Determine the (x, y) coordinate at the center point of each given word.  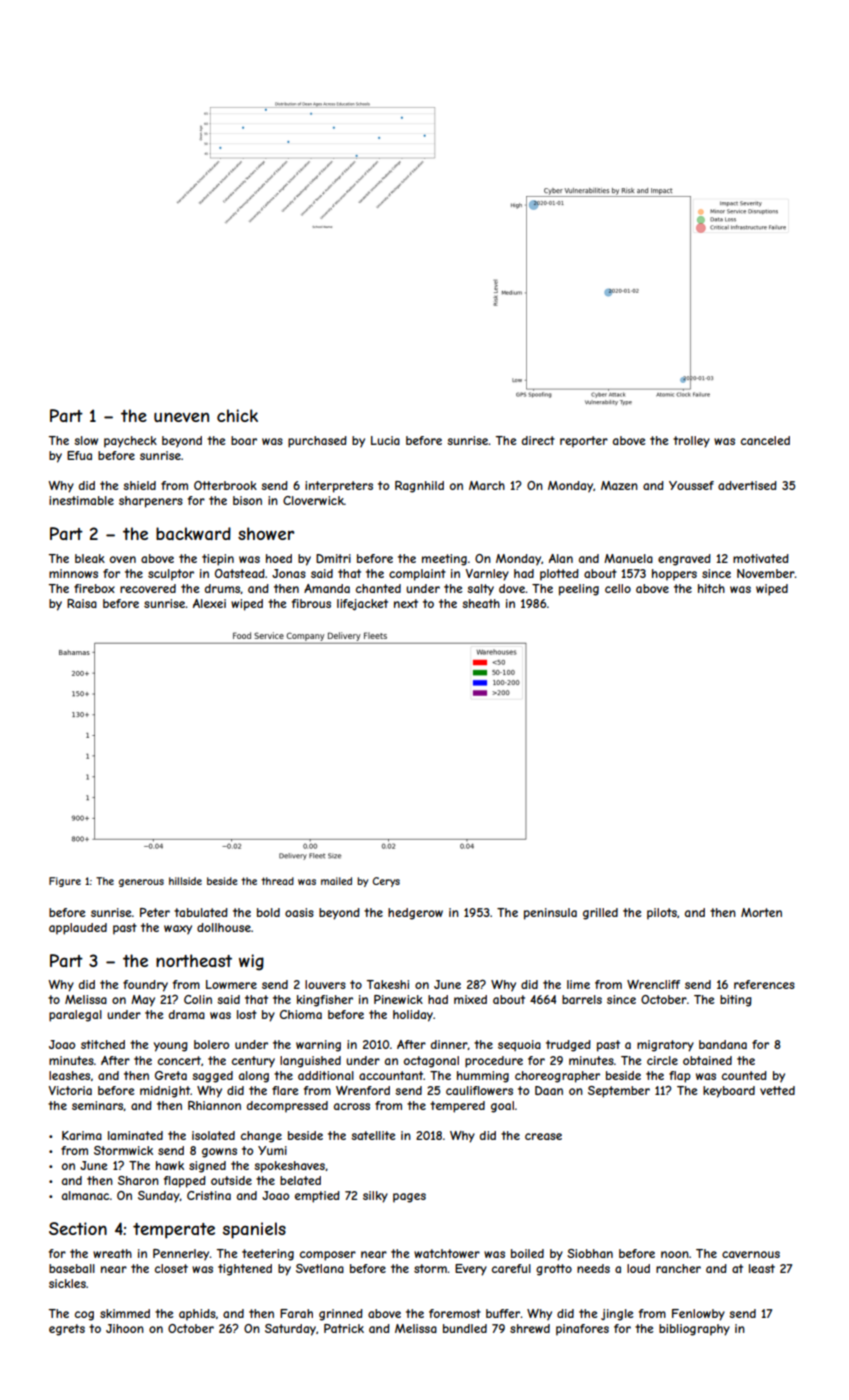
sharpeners (151, 502)
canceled (765, 440)
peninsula (550, 914)
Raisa (82, 603)
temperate (174, 1231)
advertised (747, 485)
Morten (761, 912)
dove (512, 588)
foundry (145, 986)
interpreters (339, 487)
